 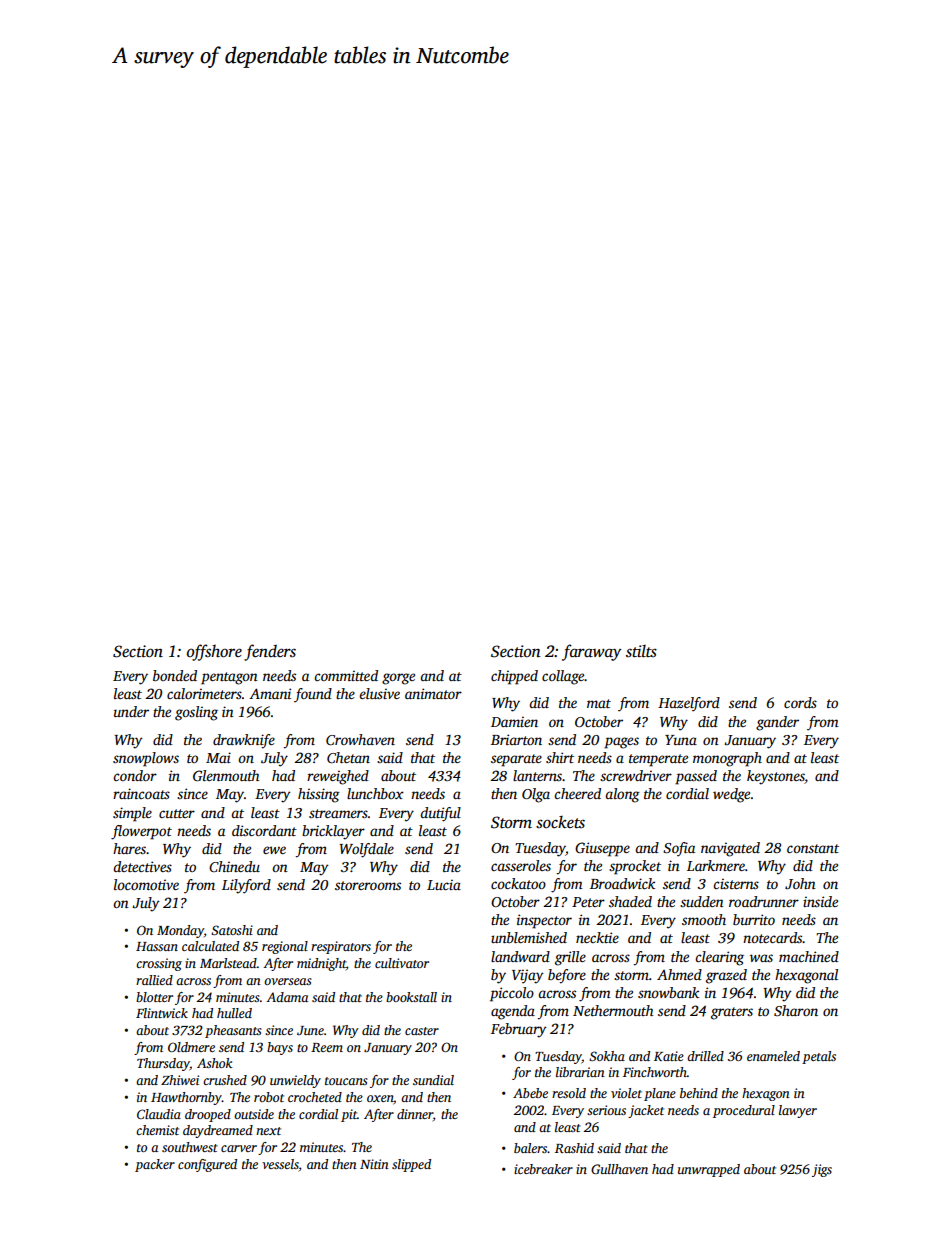 What do you see at coordinates (592, 652) in the page?
I see `faraway` at bounding box center [592, 652].
